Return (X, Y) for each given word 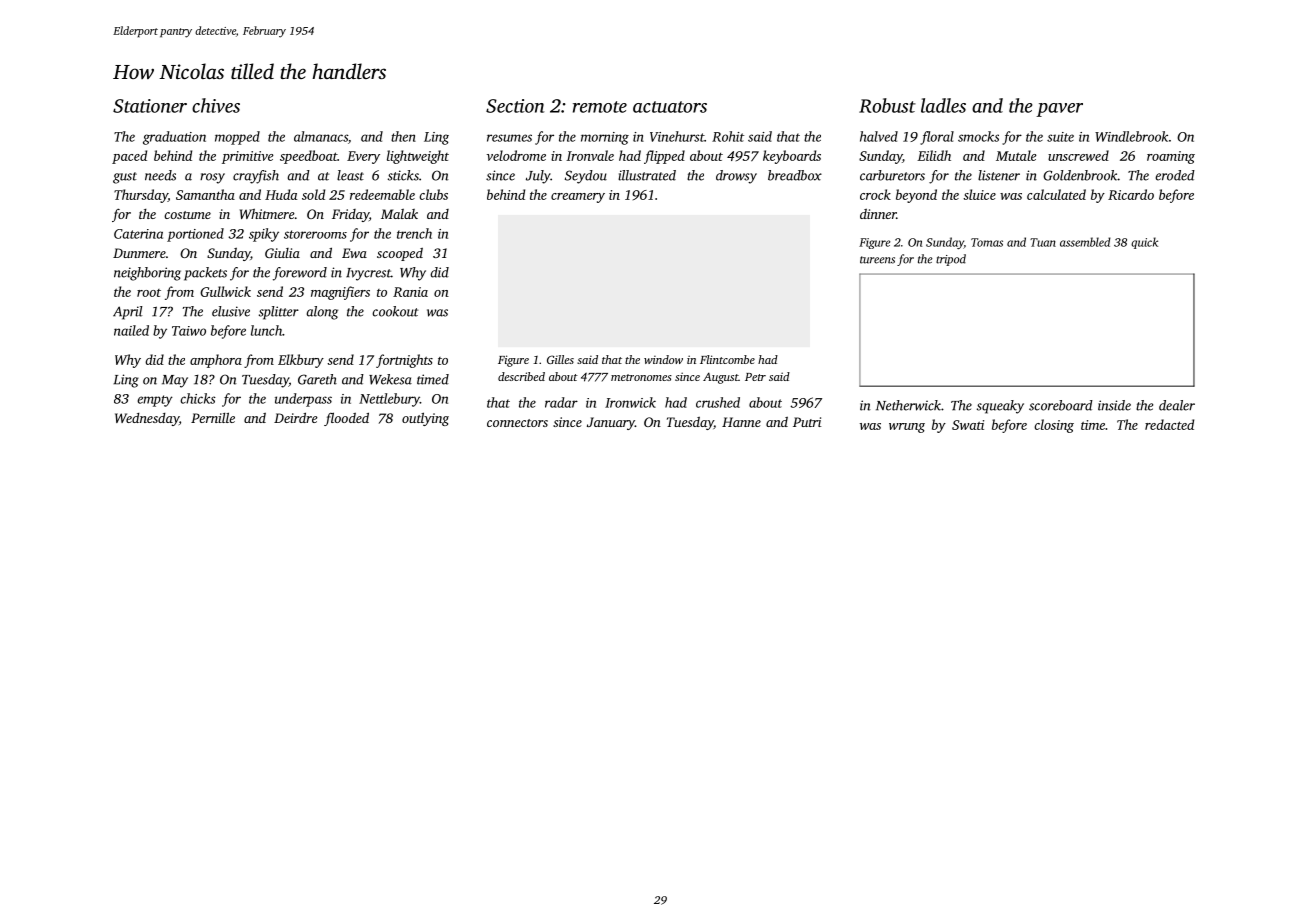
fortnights (404, 361)
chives (216, 105)
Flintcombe (727, 359)
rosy (212, 178)
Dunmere (139, 253)
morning (605, 138)
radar (561, 402)
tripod (951, 260)
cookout (395, 311)
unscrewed (1078, 155)
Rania (410, 292)
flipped (664, 157)
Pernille (213, 417)
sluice (979, 194)
